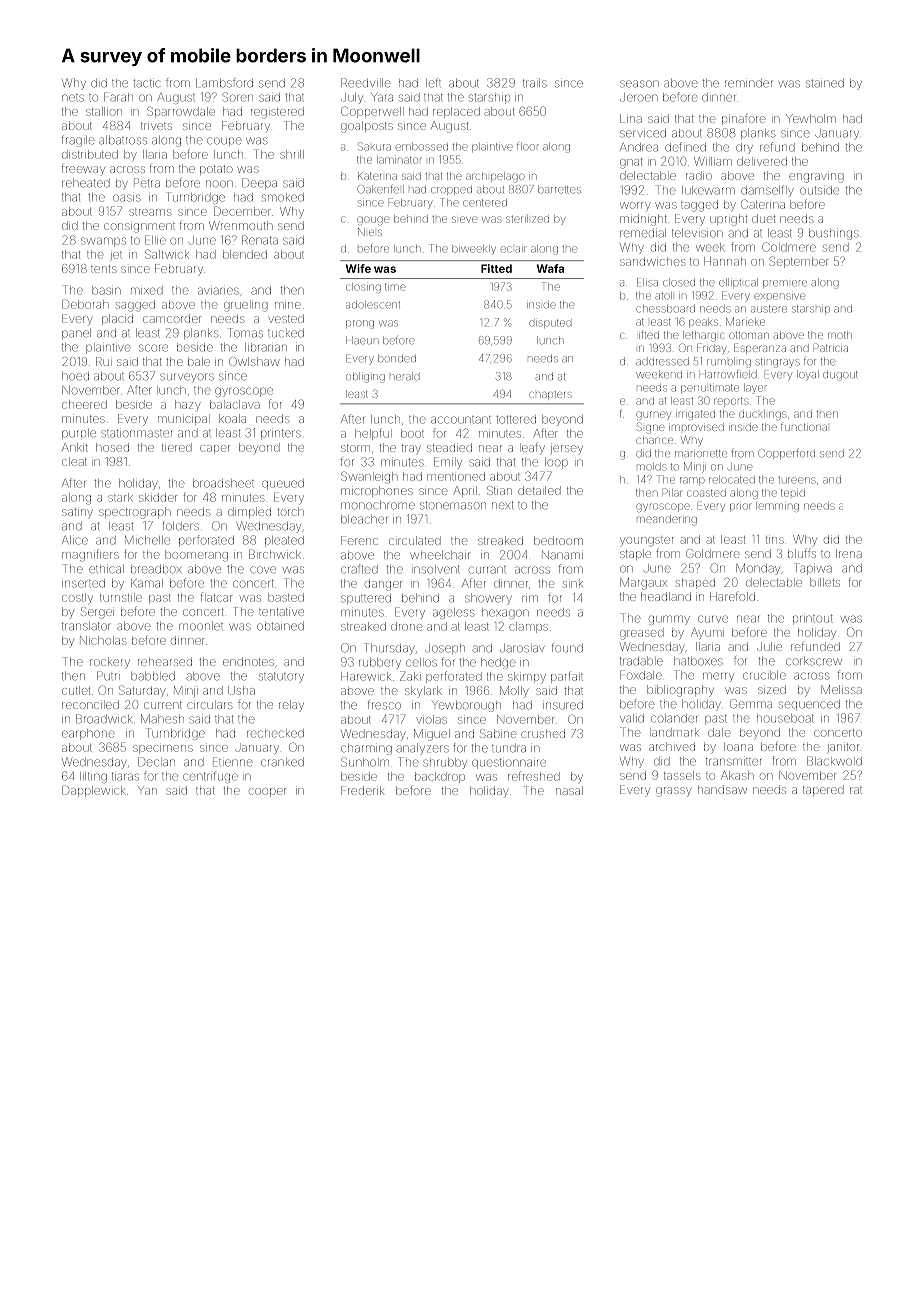  Describe the element at coordinates (731, 402) in the screenshot. I see `reports` at that location.
